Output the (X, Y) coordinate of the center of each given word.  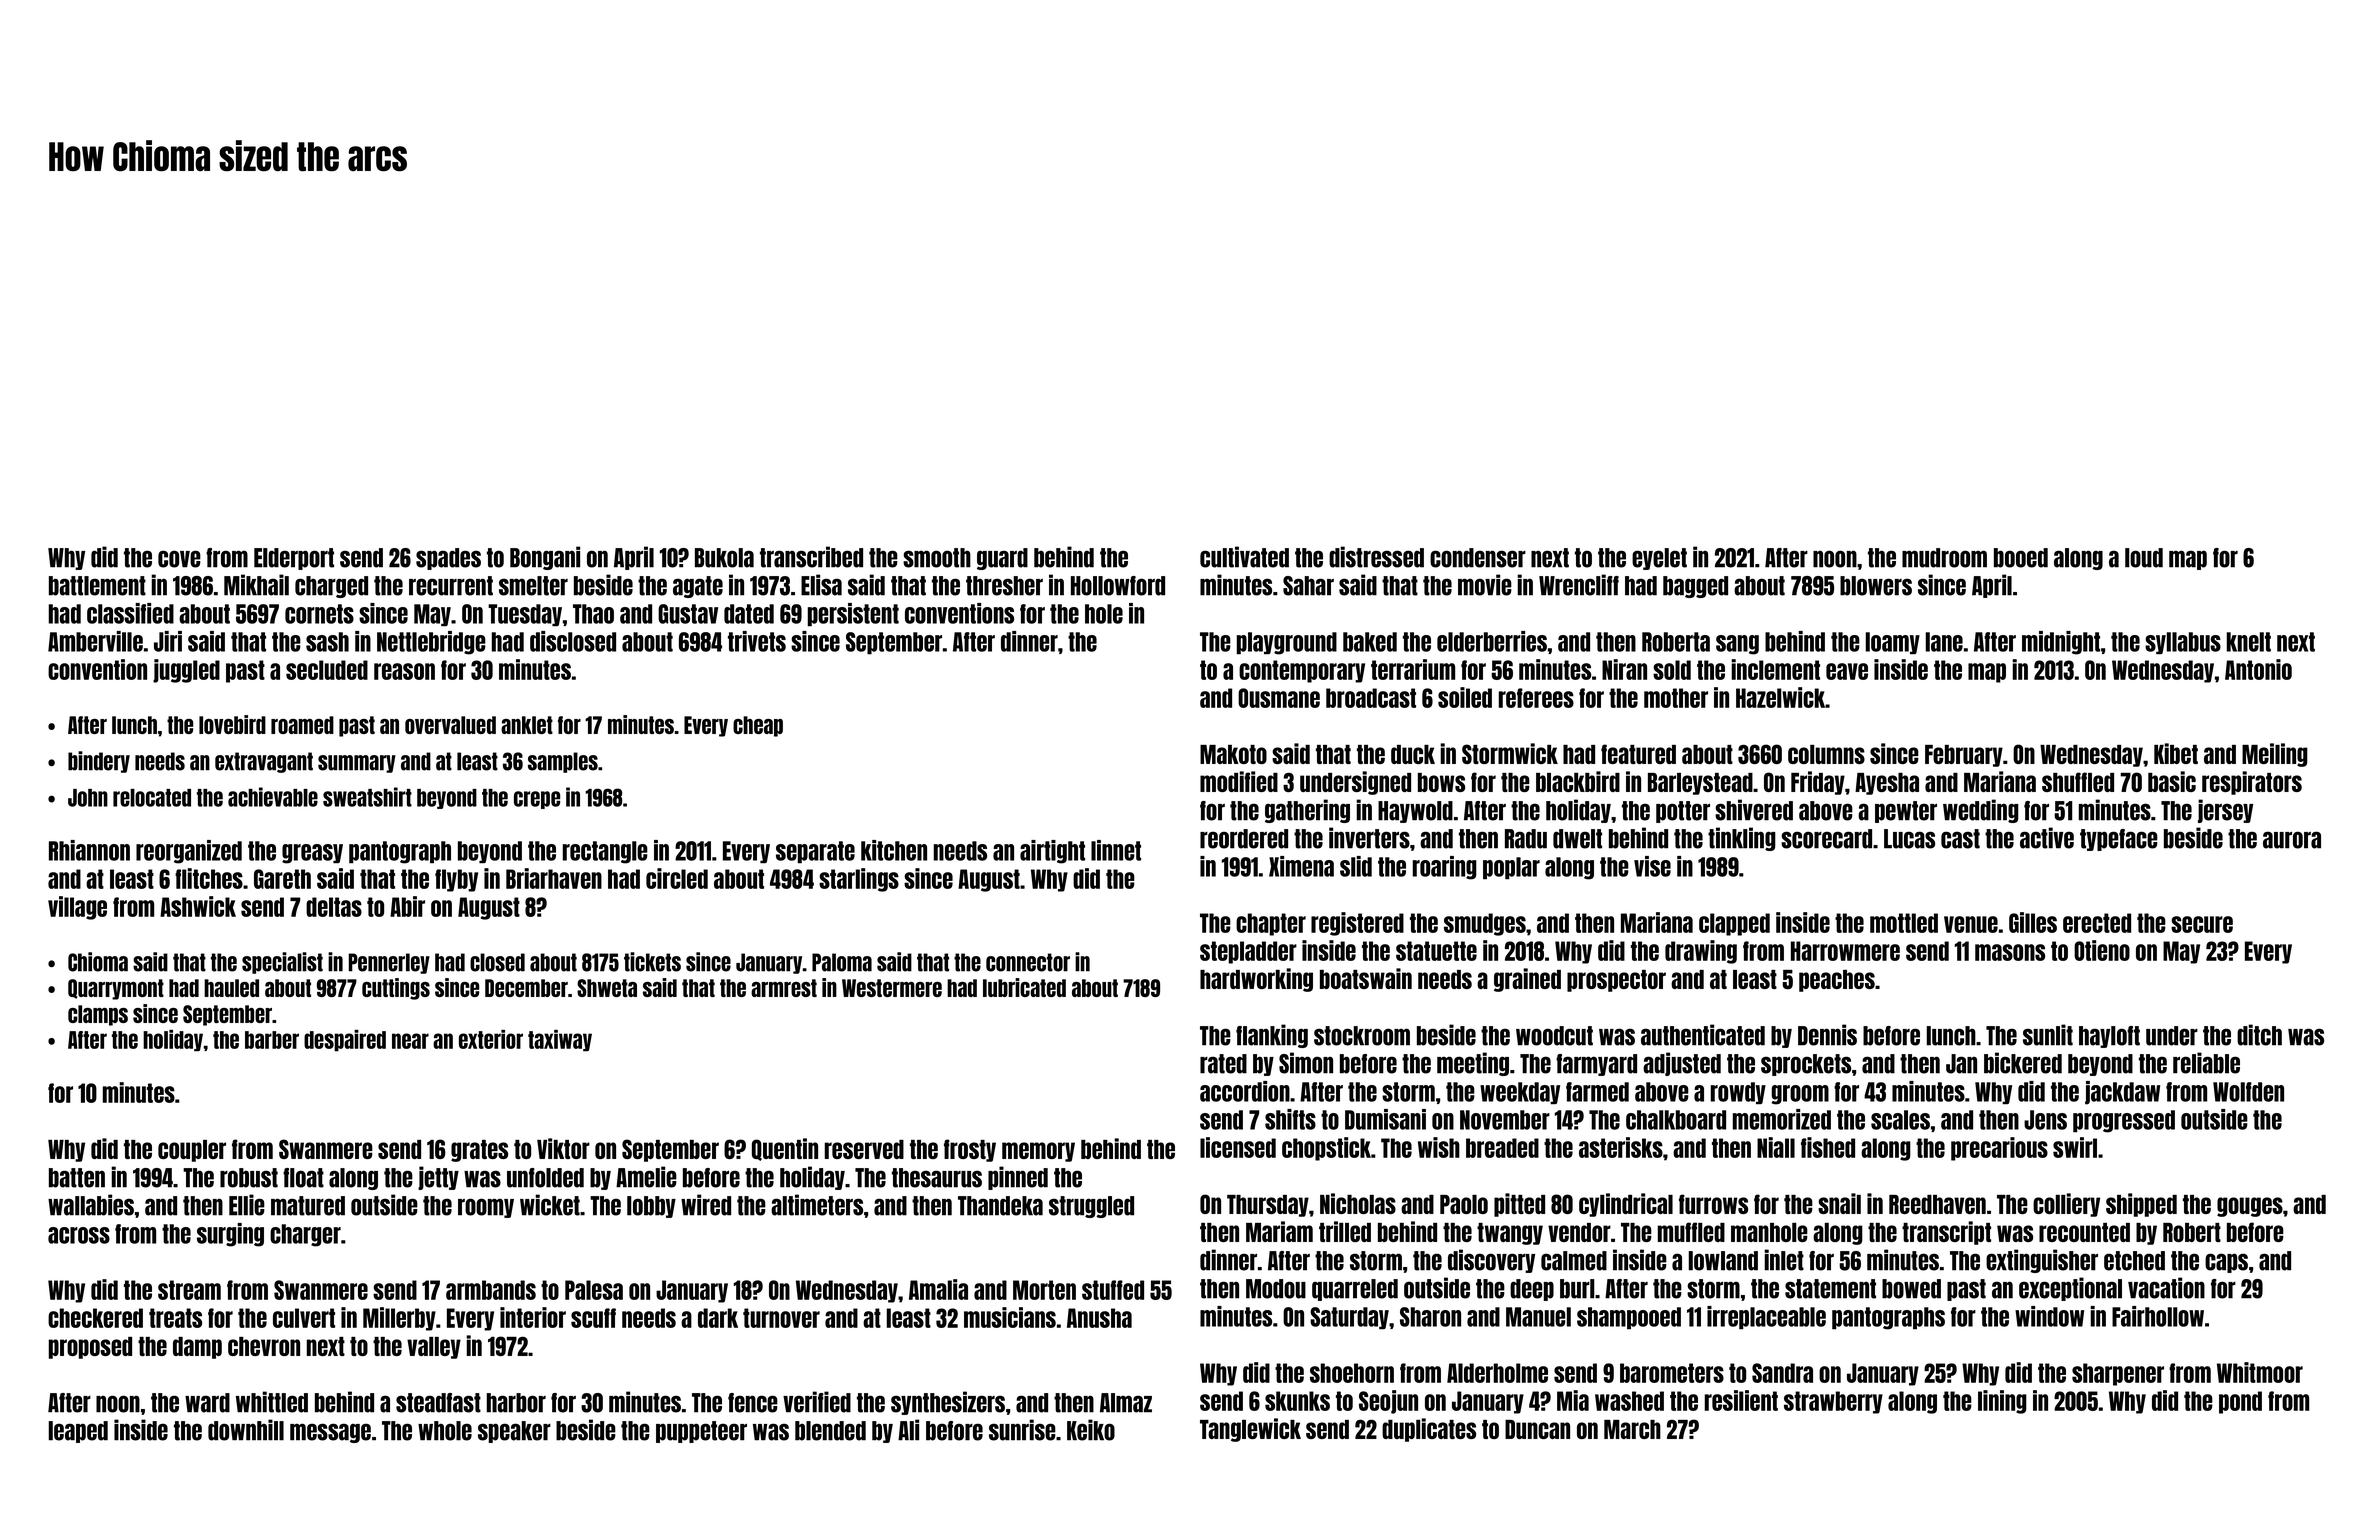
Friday (1818, 783)
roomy (486, 1208)
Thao (593, 614)
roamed (302, 725)
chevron (264, 1346)
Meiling (2275, 755)
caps (2226, 1263)
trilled (1345, 1231)
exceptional (2070, 1289)
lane (1944, 642)
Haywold (1415, 812)
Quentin (785, 1149)
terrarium (1413, 669)
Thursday (1268, 1206)
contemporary (1302, 671)
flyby (456, 880)
